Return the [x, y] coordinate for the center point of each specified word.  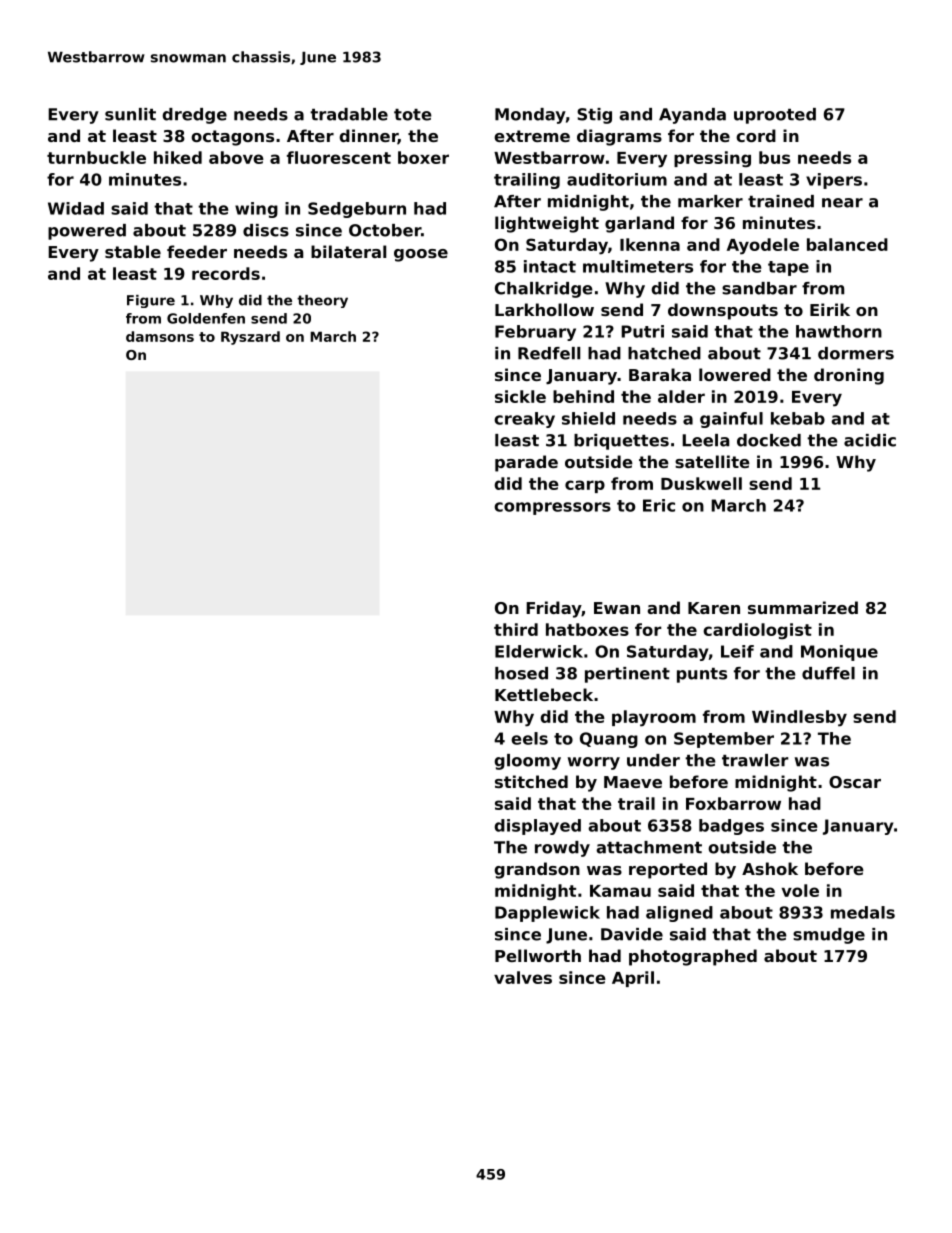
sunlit [130, 114]
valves [523, 977]
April [633, 979]
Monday [530, 116]
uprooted [775, 116]
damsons [160, 336]
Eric [659, 505]
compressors [552, 508]
